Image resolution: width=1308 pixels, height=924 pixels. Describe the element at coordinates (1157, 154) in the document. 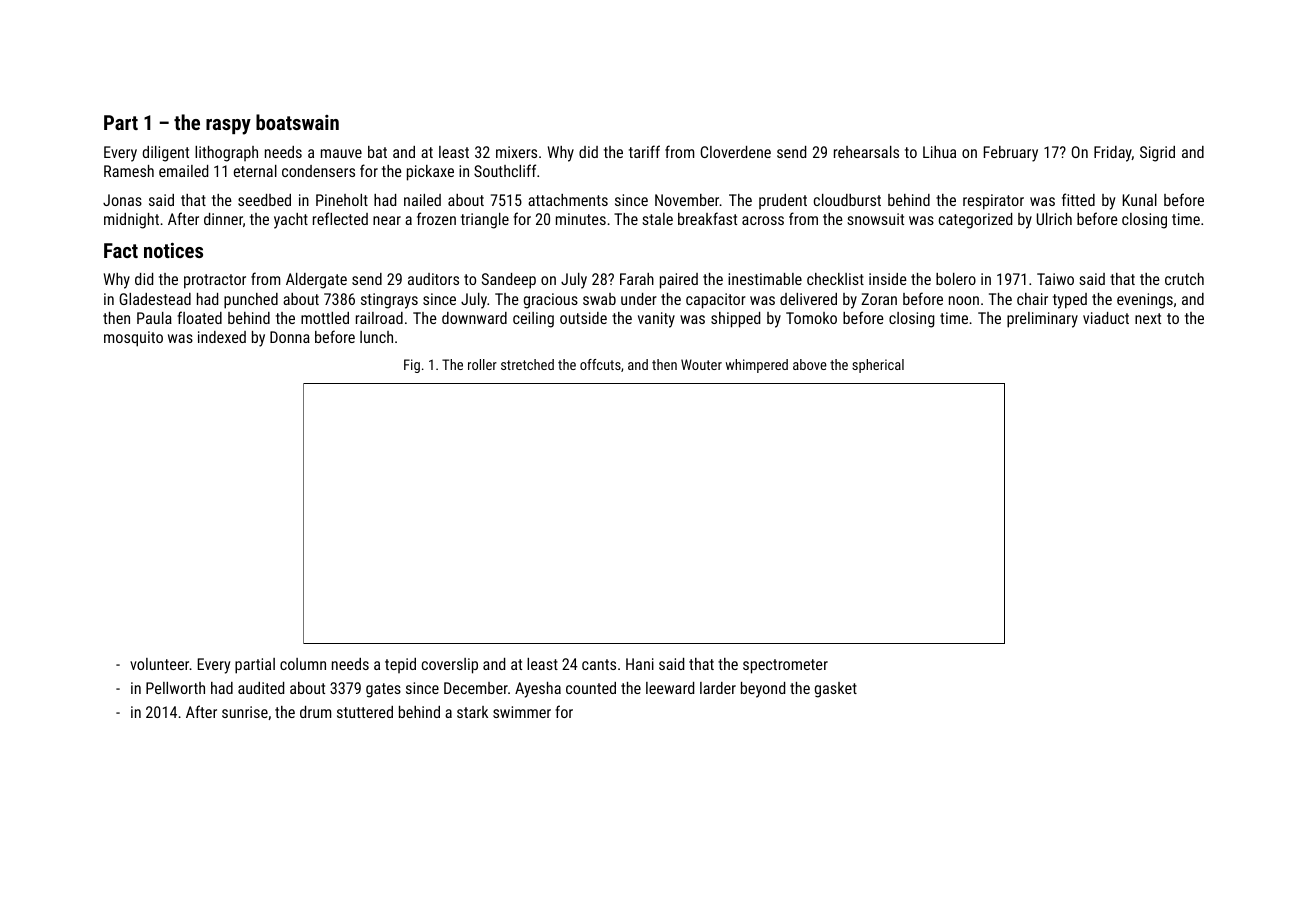

I see `Sigrid` at that location.
